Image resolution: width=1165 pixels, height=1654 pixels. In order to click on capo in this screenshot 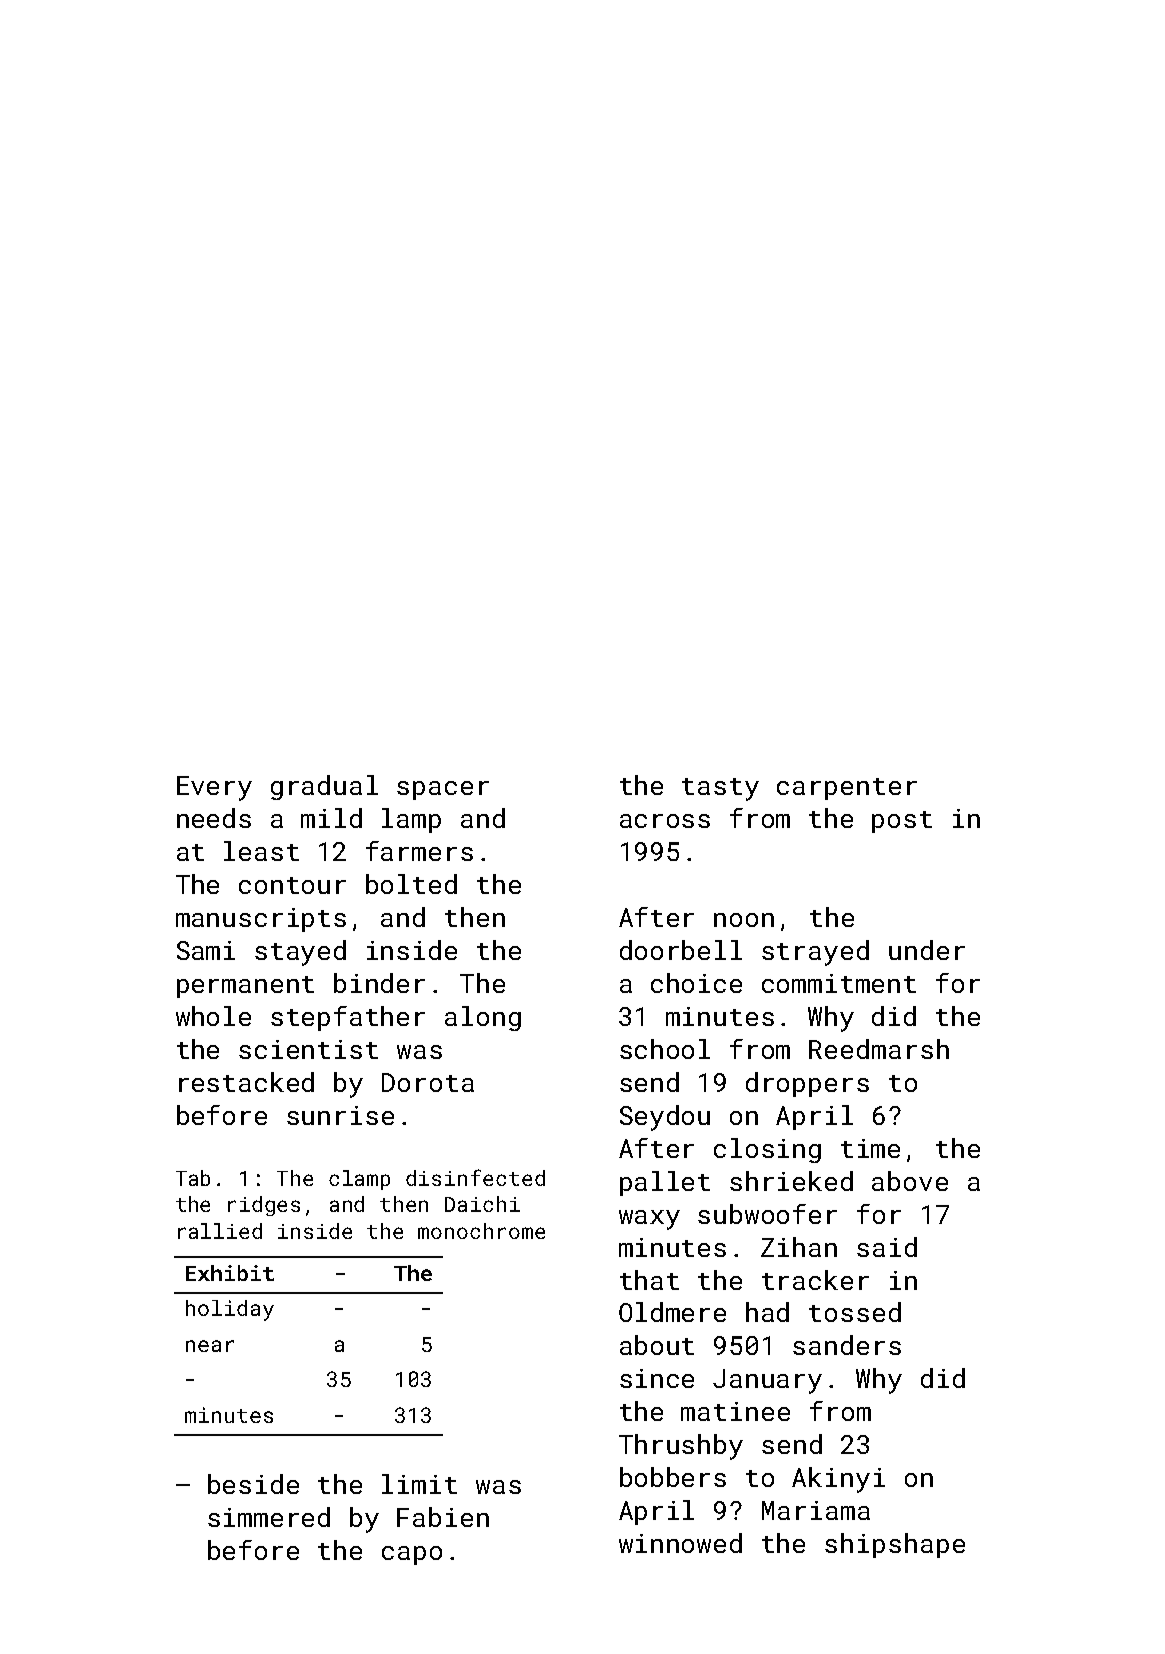, I will do `click(412, 1555)`.
